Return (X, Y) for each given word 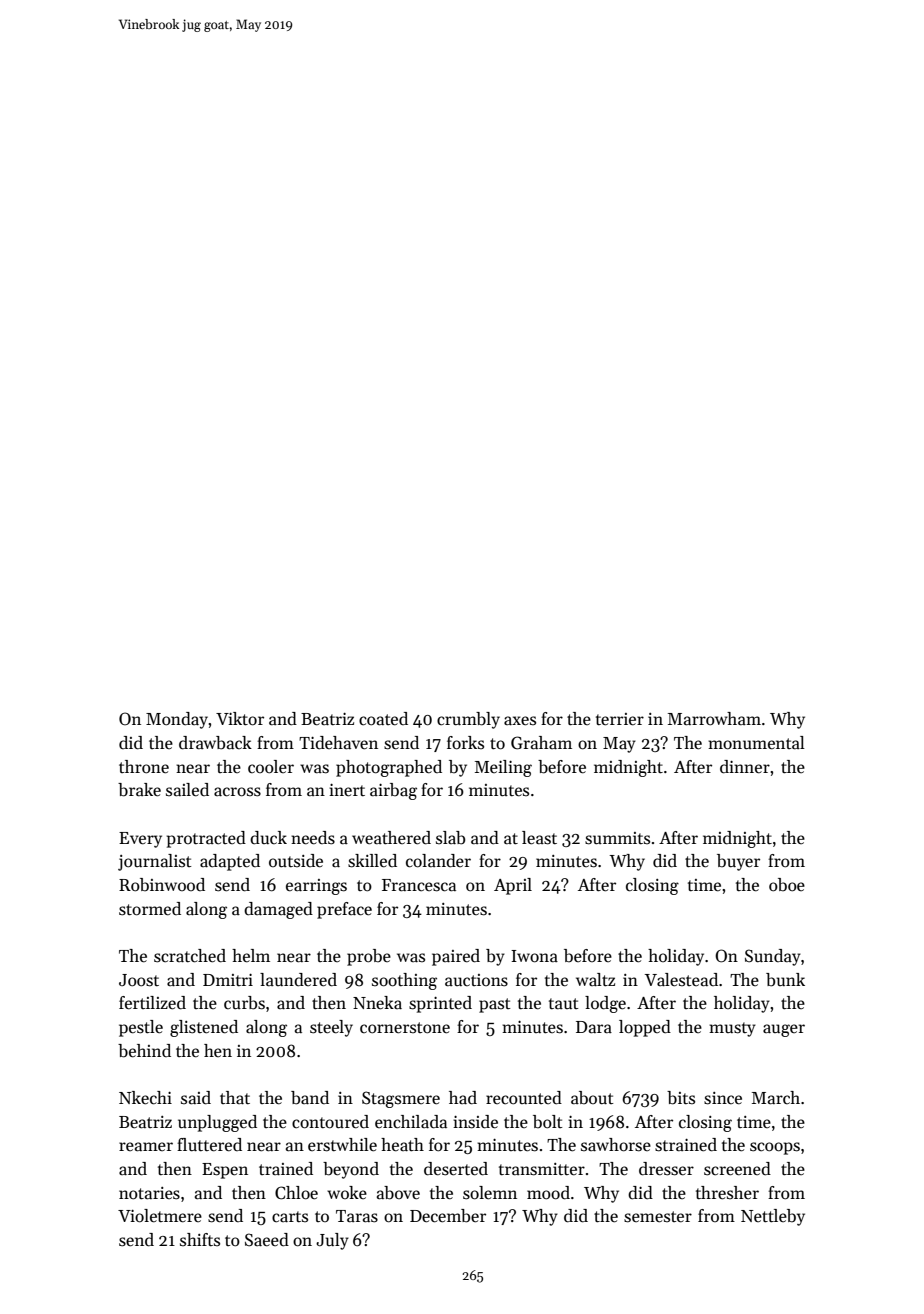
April (513, 886)
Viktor (240, 719)
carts (290, 1217)
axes (520, 721)
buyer (738, 862)
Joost (139, 980)
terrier (620, 719)
